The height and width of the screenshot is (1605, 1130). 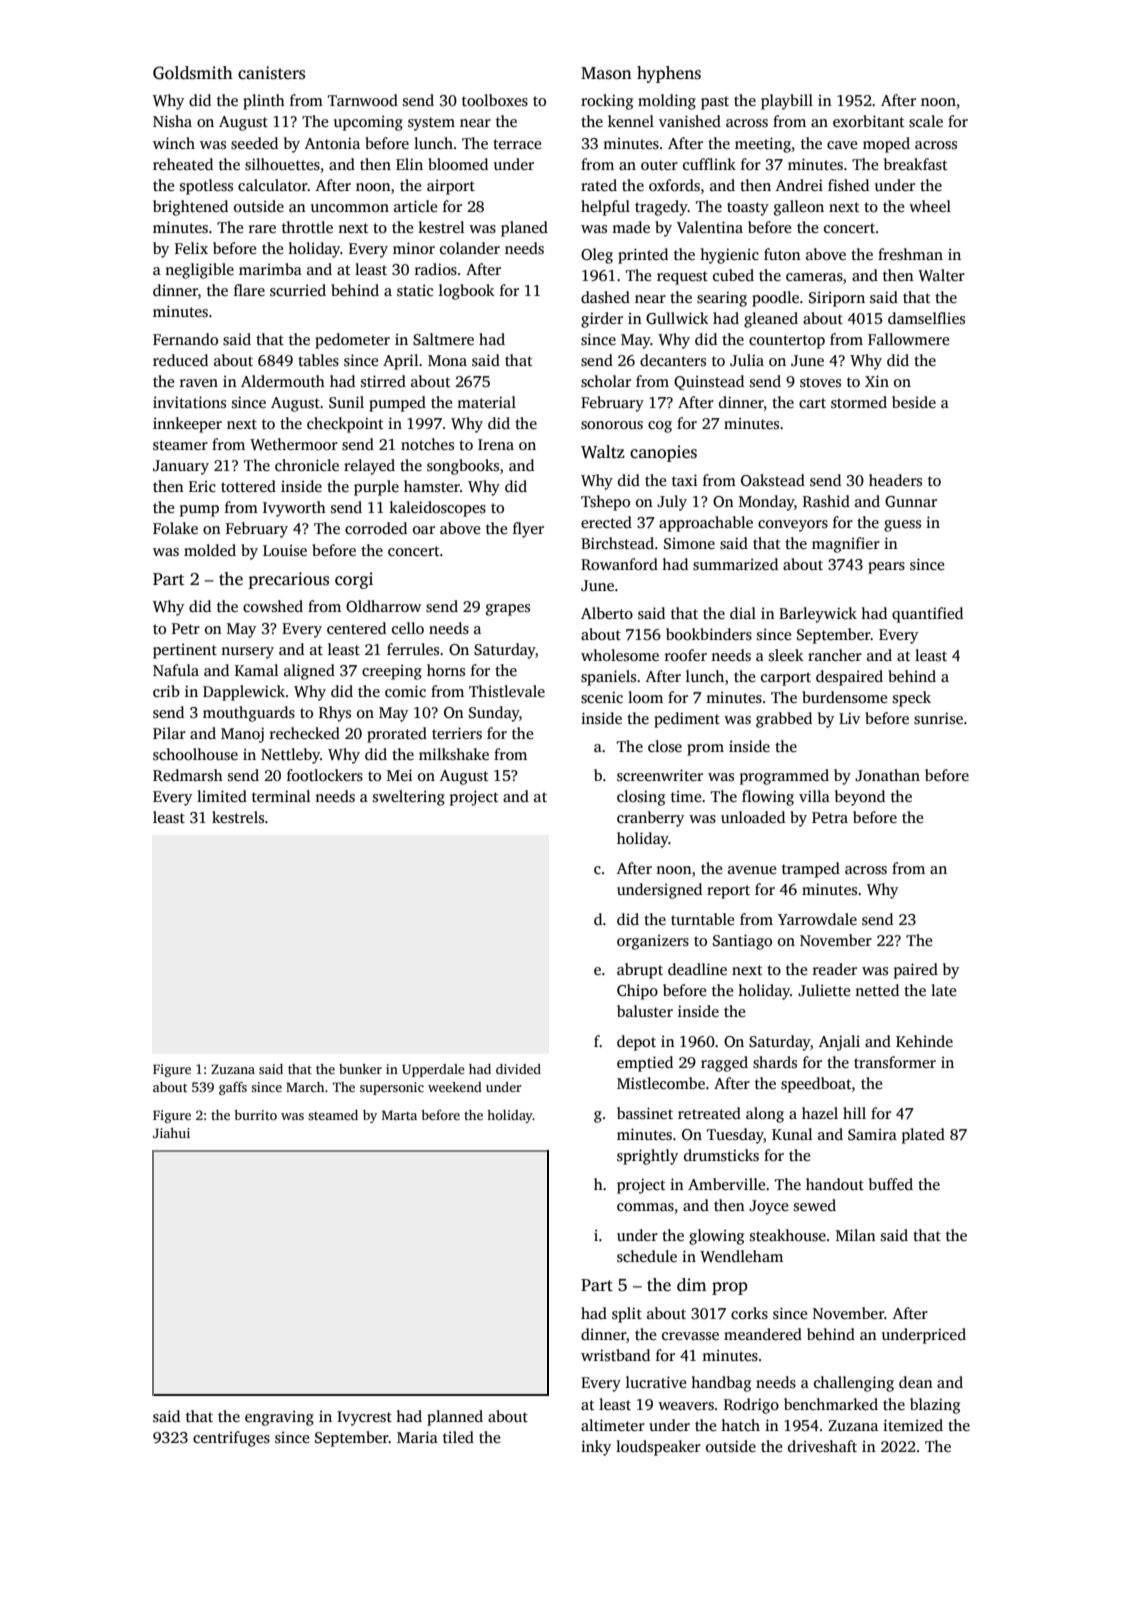 I want to click on Mason, so click(x=606, y=73).
